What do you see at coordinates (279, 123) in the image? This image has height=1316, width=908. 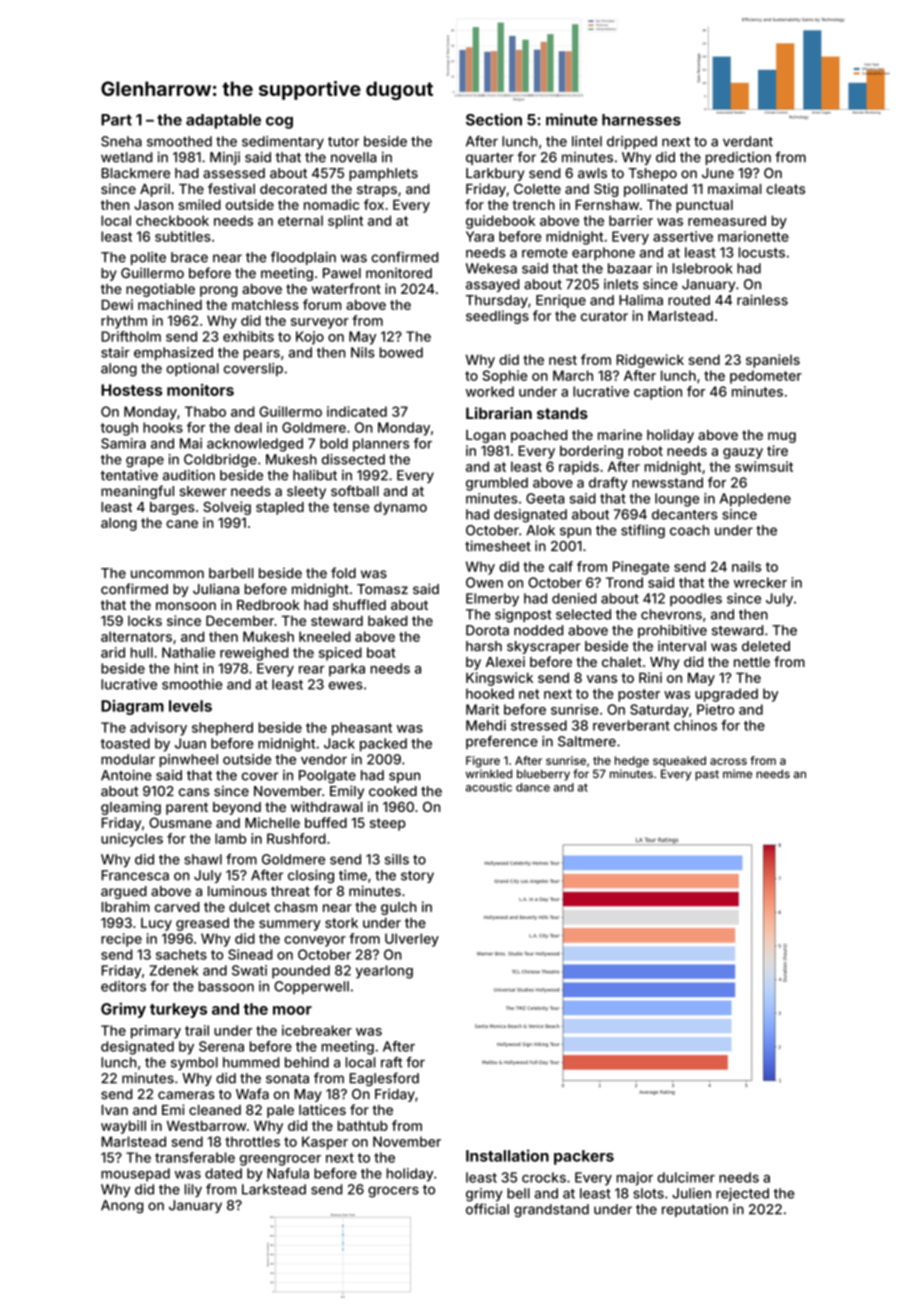 I see `cog` at bounding box center [279, 123].
